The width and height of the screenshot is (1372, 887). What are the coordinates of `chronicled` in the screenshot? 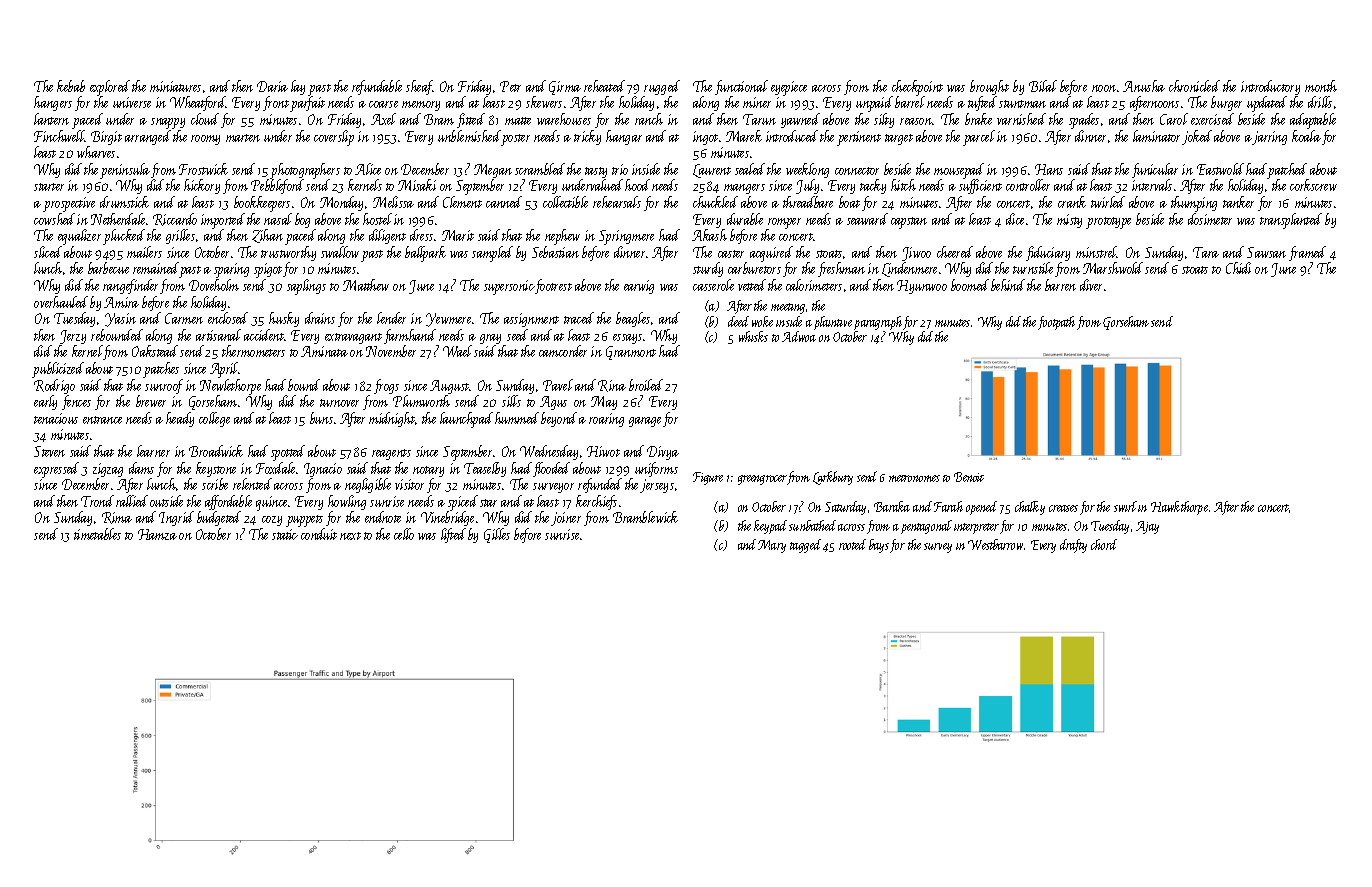 It's located at (1194, 86).
